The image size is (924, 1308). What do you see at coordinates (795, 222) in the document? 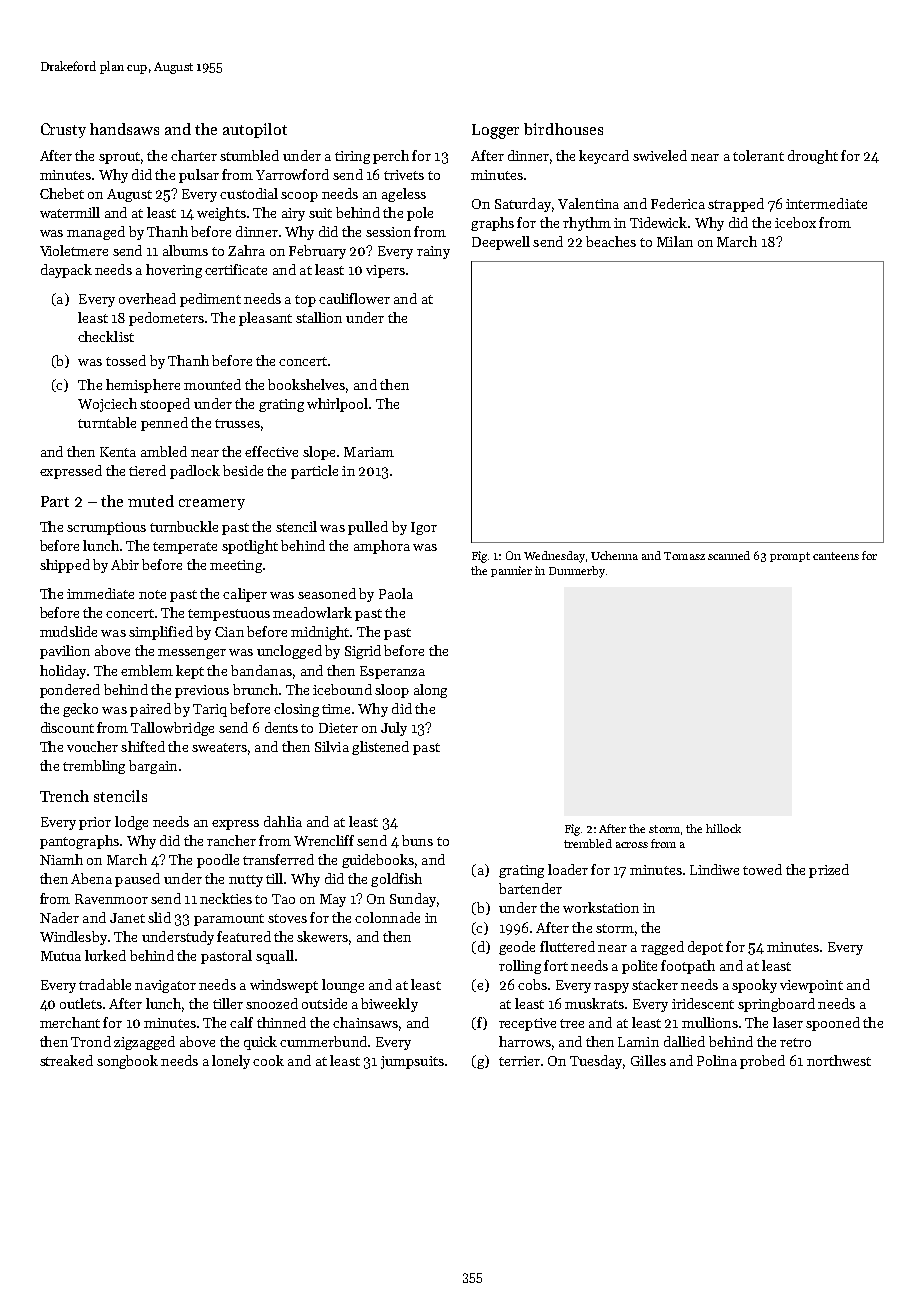
I see `icebox` at bounding box center [795, 222].
